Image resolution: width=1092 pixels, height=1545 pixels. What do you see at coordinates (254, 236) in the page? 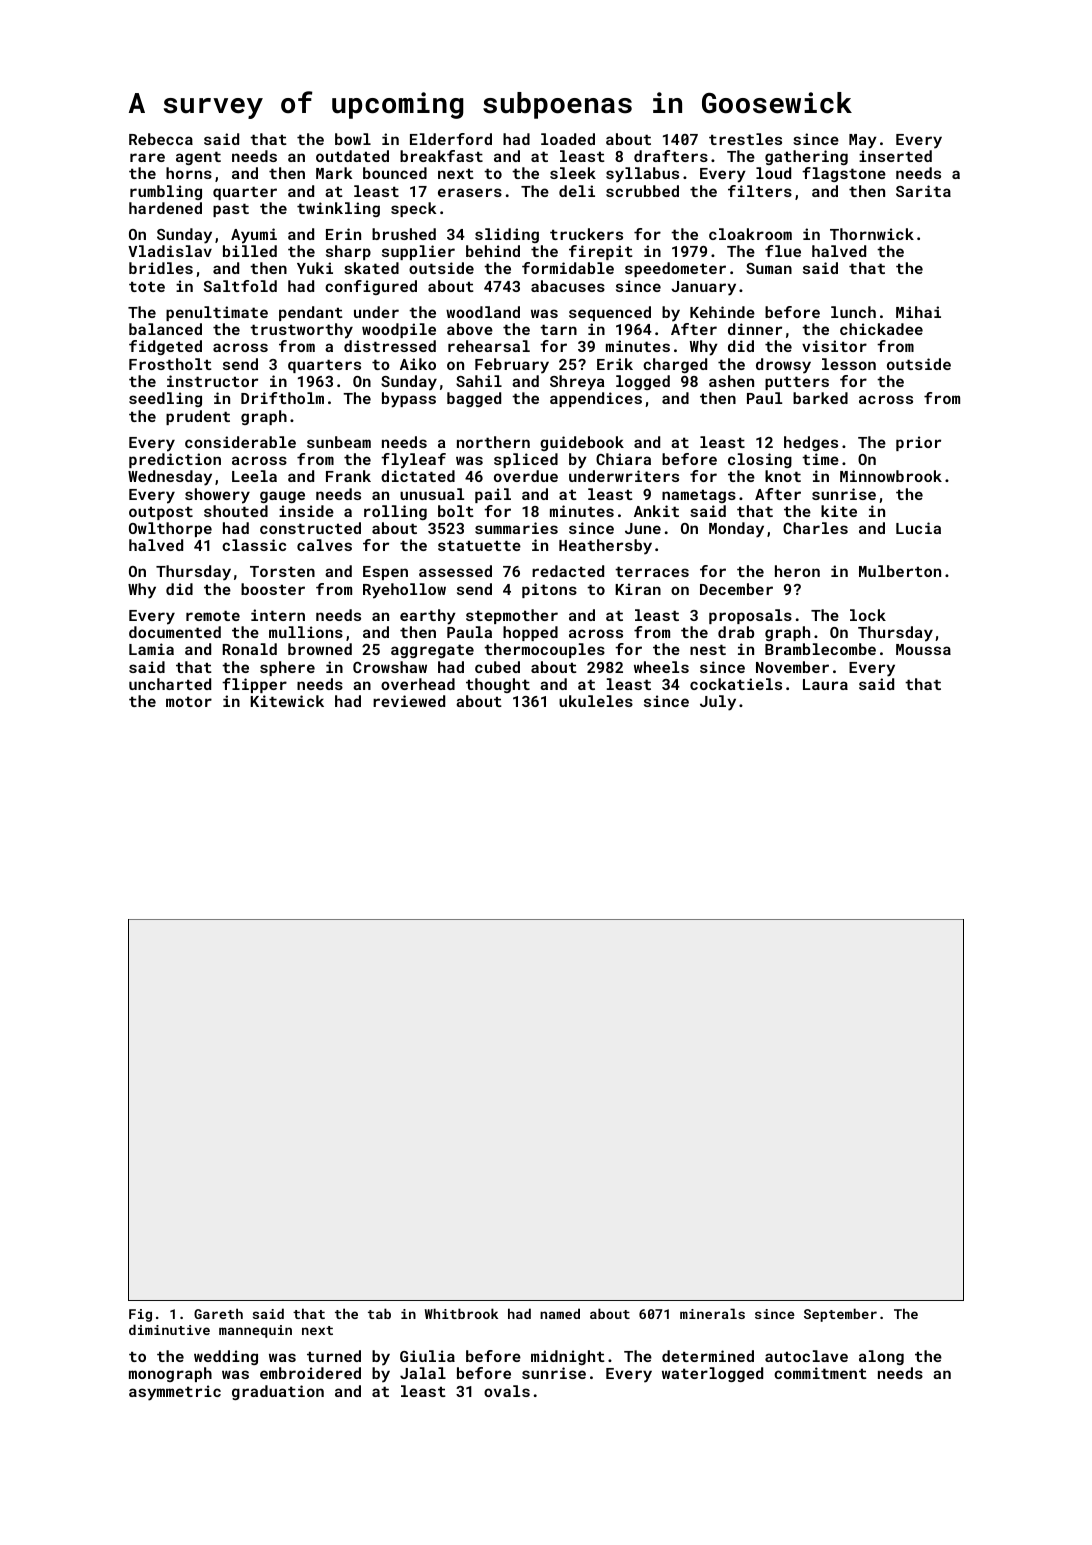
I see `Ayumi` at bounding box center [254, 236].
